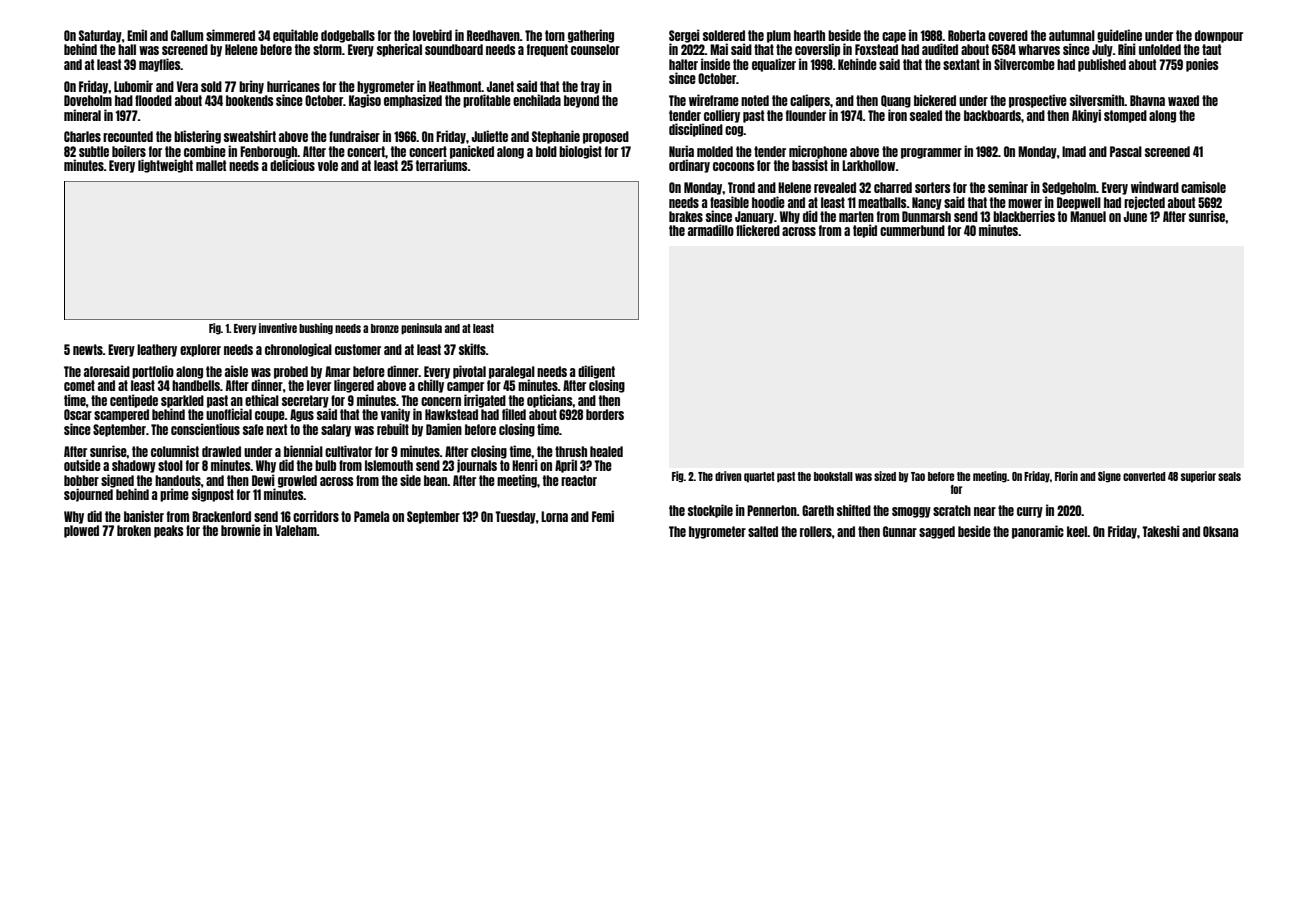 Image resolution: width=1308 pixels, height=924 pixels. Describe the element at coordinates (296, 530) in the screenshot. I see `Valeham` at that location.
